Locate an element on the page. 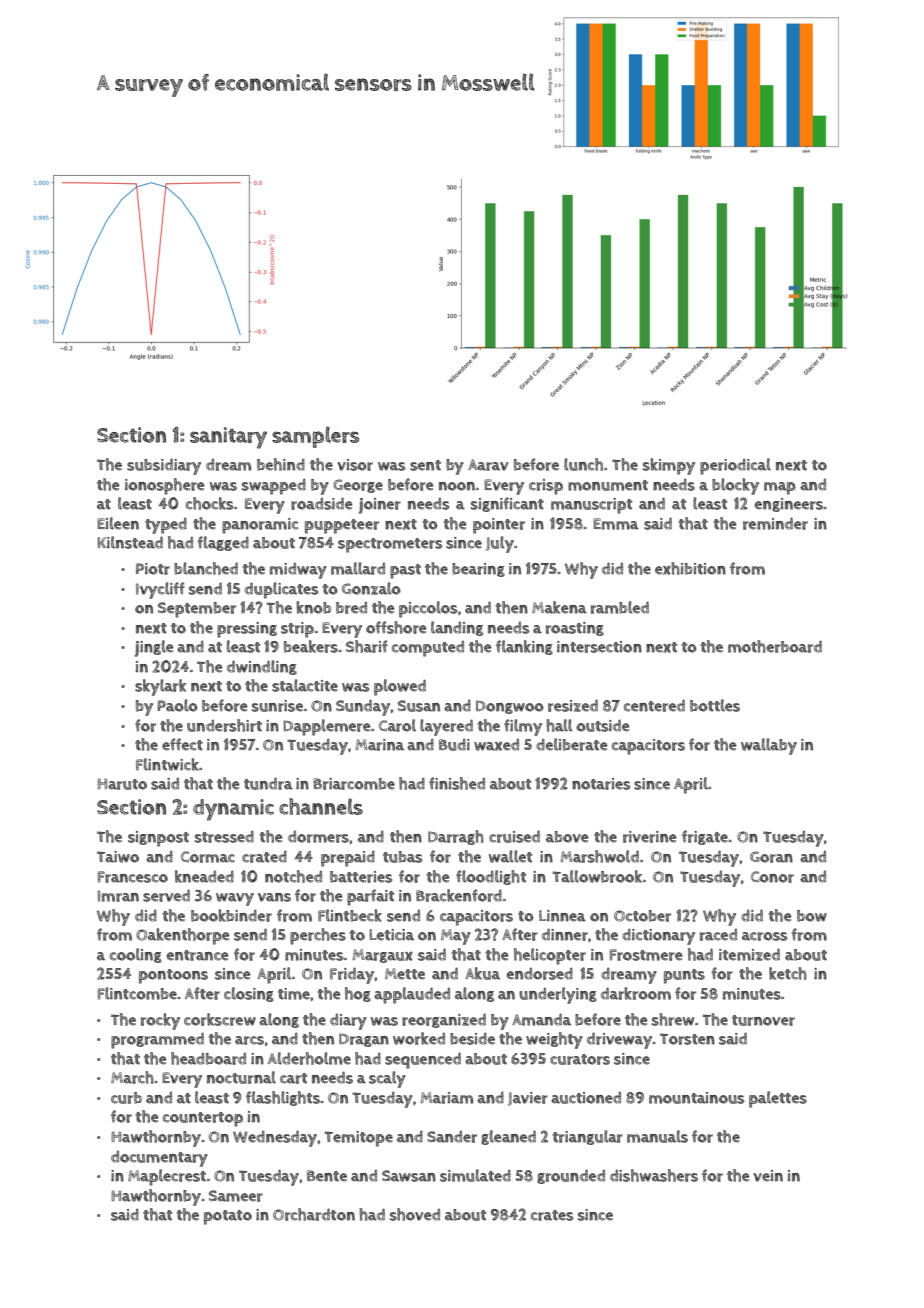  shoved is located at coordinates (415, 1214).
